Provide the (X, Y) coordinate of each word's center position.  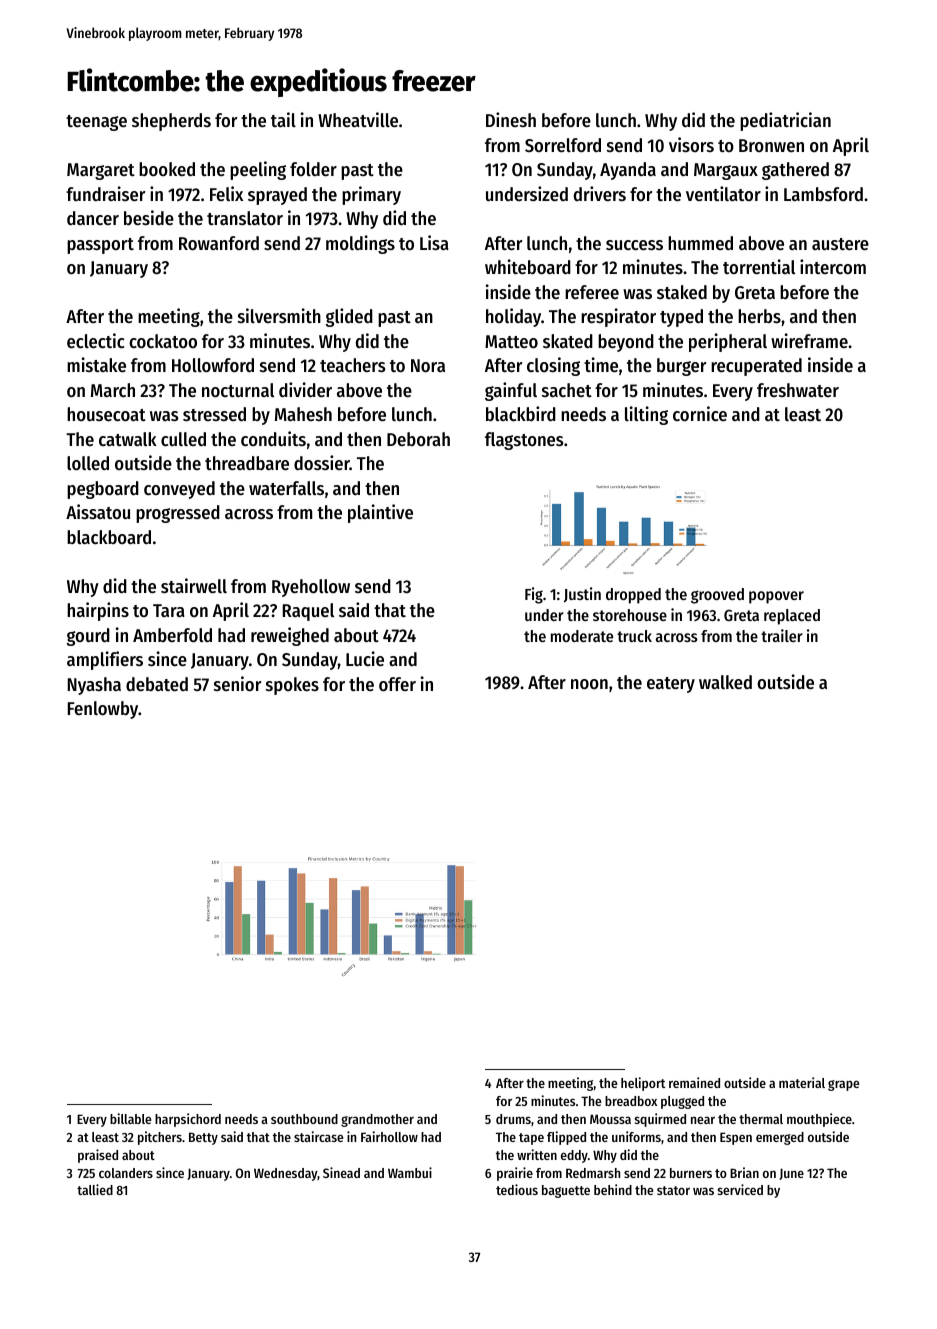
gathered (795, 171)
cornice (700, 413)
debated (157, 684)
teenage (96, 123)
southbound (304, 1119)
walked (725, 682)
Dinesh (511, 119)
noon (589, 684)
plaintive (380, 513)
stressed (214, 414)
